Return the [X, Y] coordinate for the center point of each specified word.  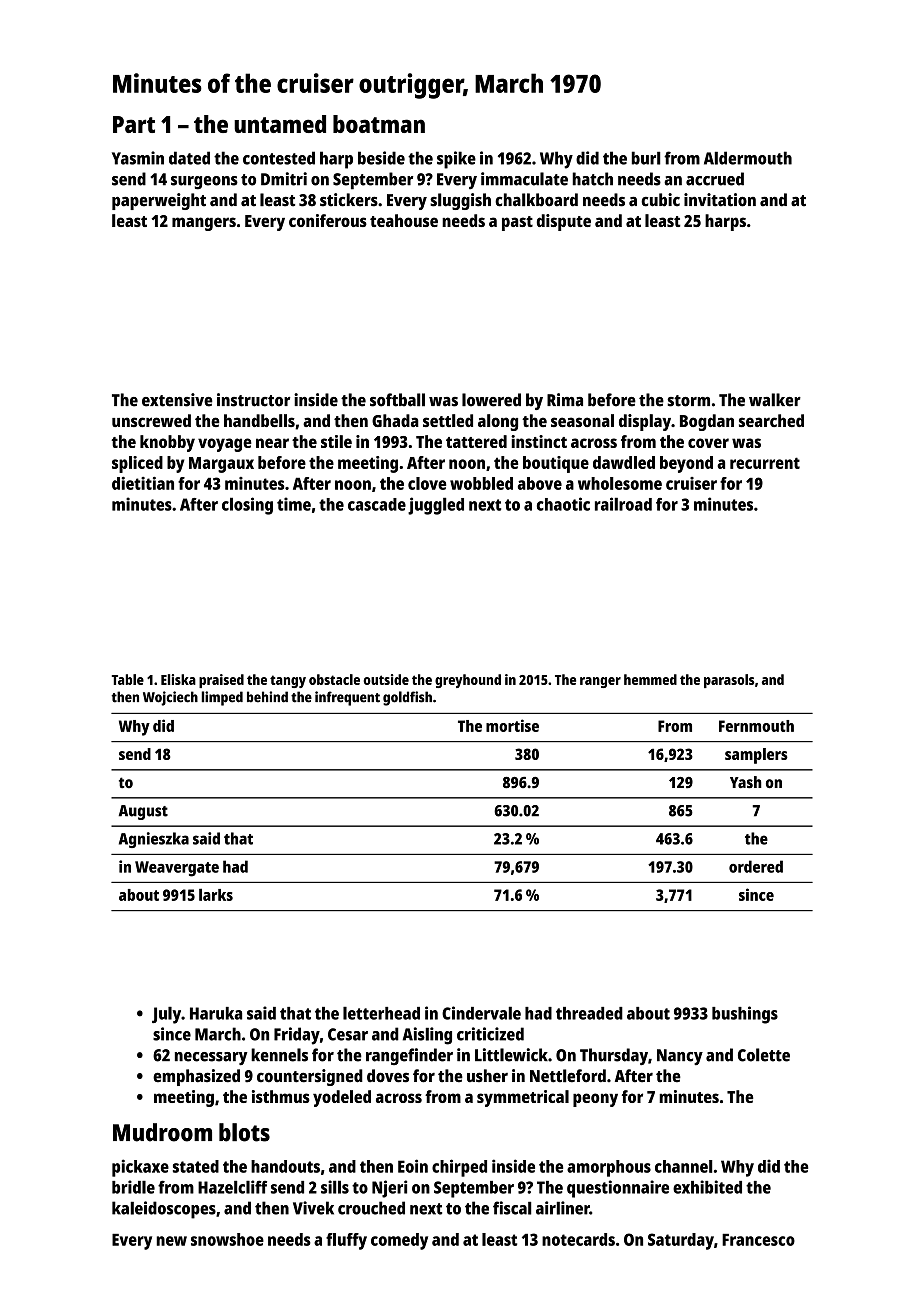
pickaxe [140, 1168]
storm [688, 401]
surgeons [204, 183]
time [294, 504]
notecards [578, 1239]
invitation [720, 200]
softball [397, 400]
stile [336, 441]
